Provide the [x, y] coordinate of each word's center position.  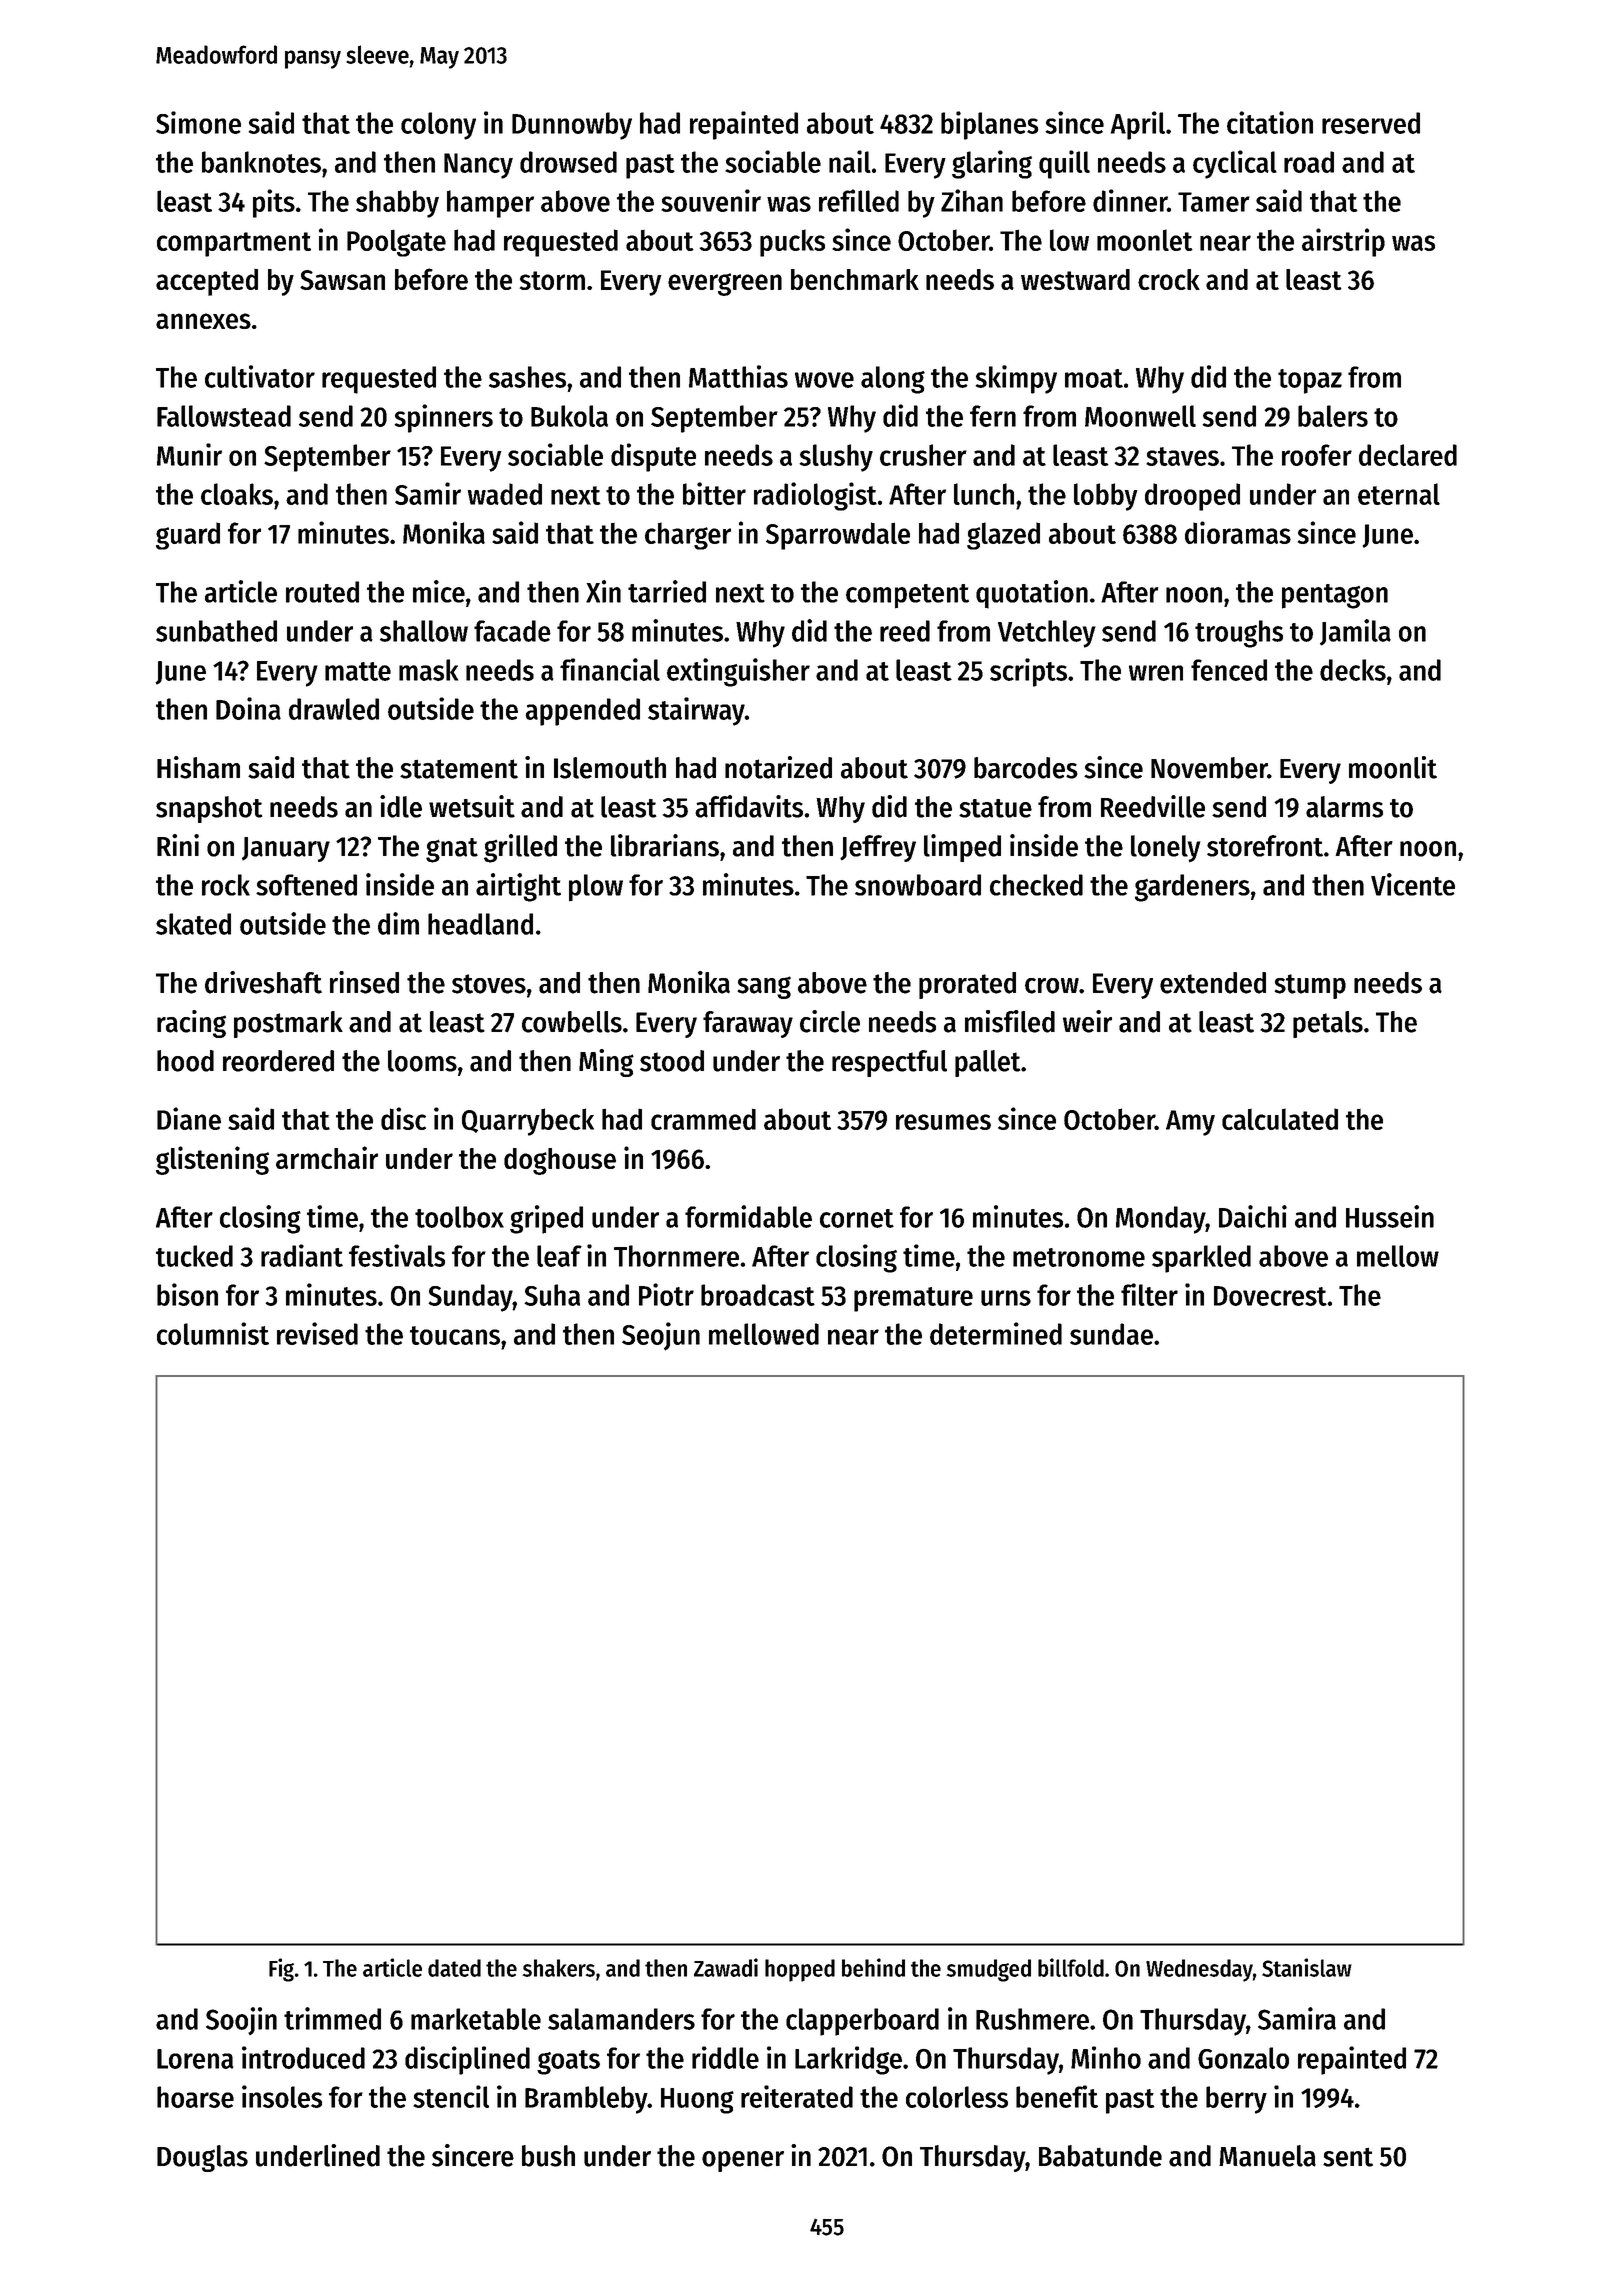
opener [743, 2161]
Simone [198, 122]
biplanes [990, 125]
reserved [1371, 123]
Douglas [202, 2158]
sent [1348, 2157]
